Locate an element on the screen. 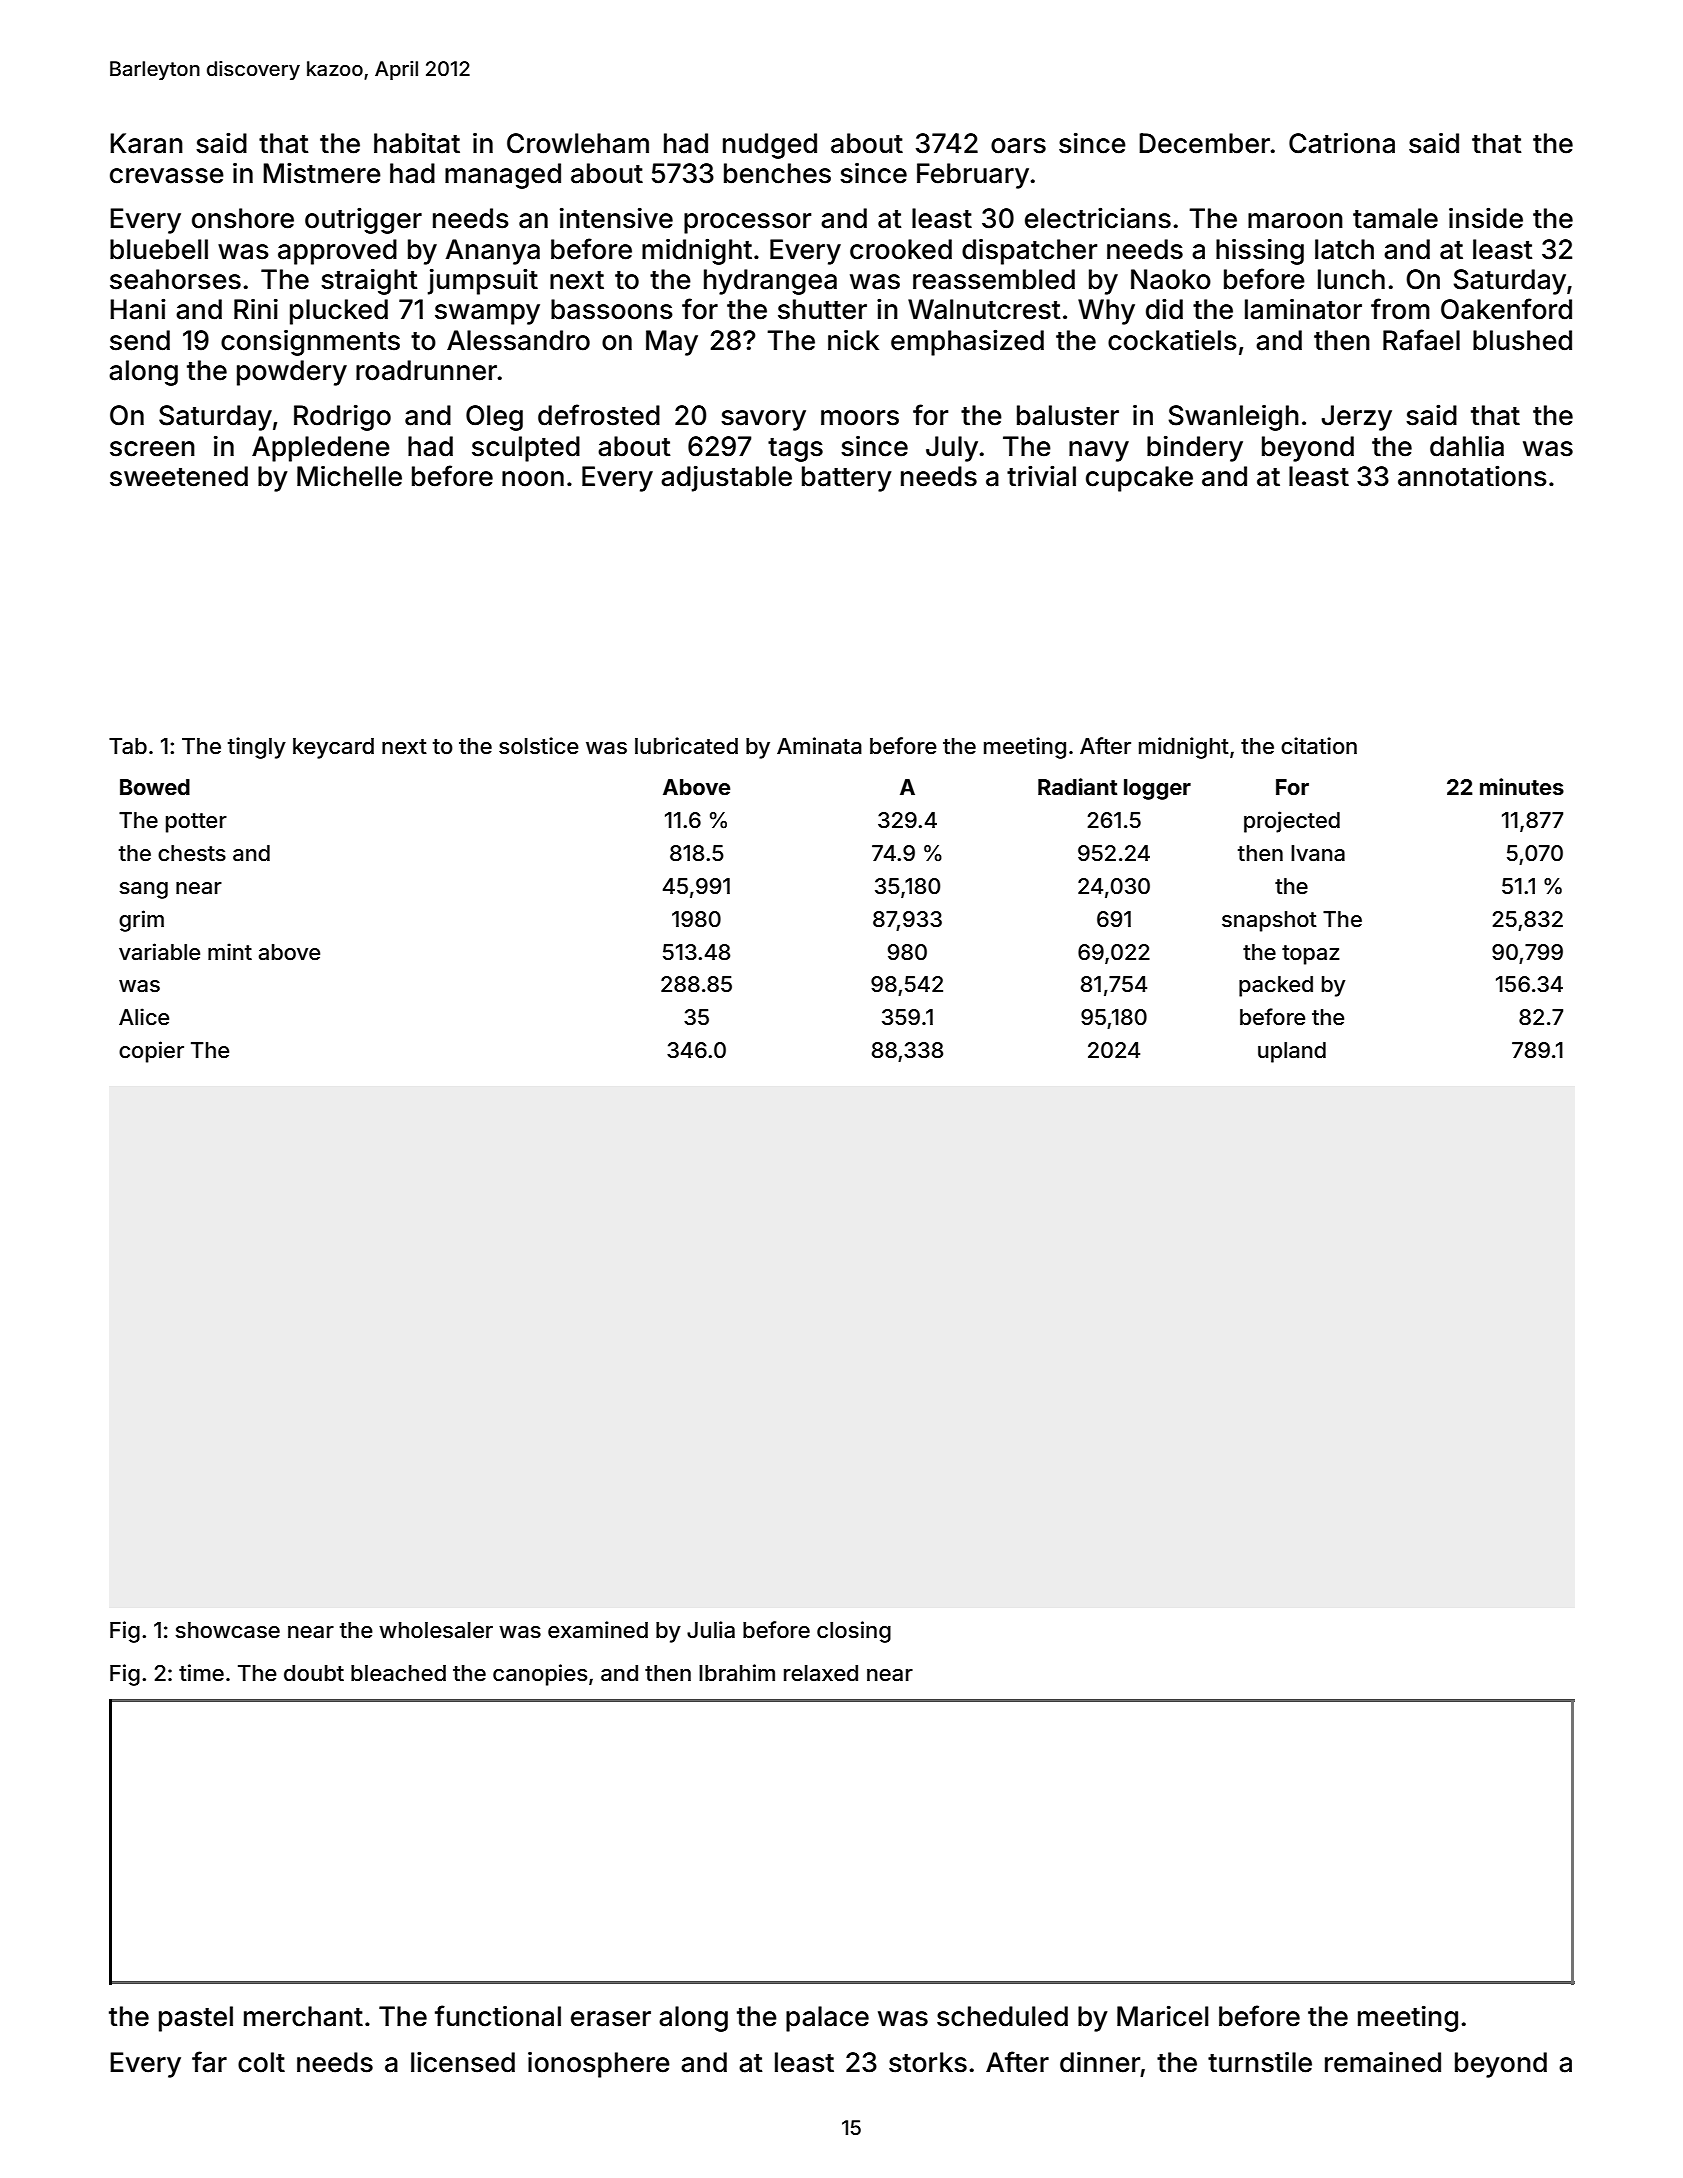  packed is located at coordinates (1276, 986).
